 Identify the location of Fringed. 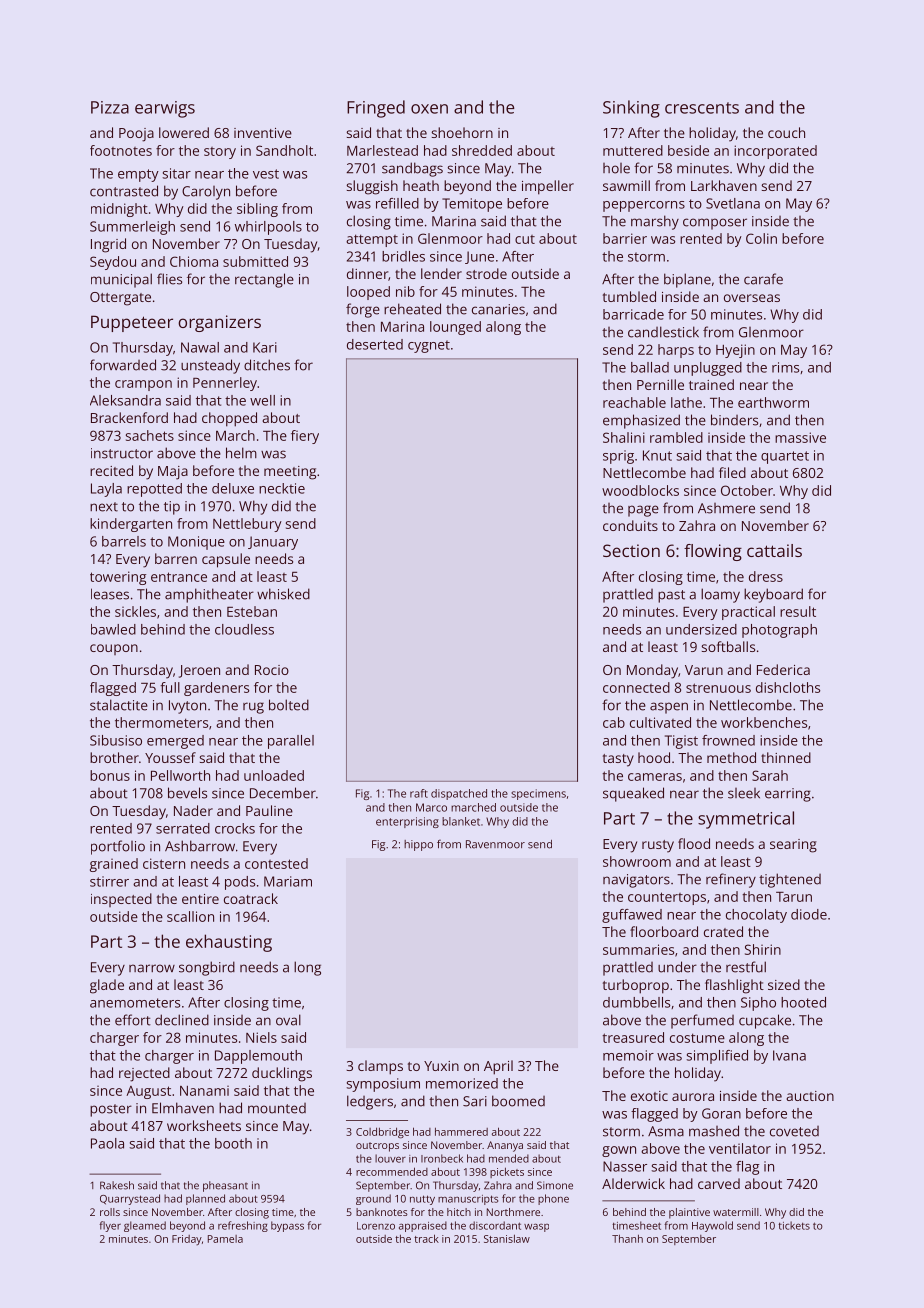
(376, 109).
